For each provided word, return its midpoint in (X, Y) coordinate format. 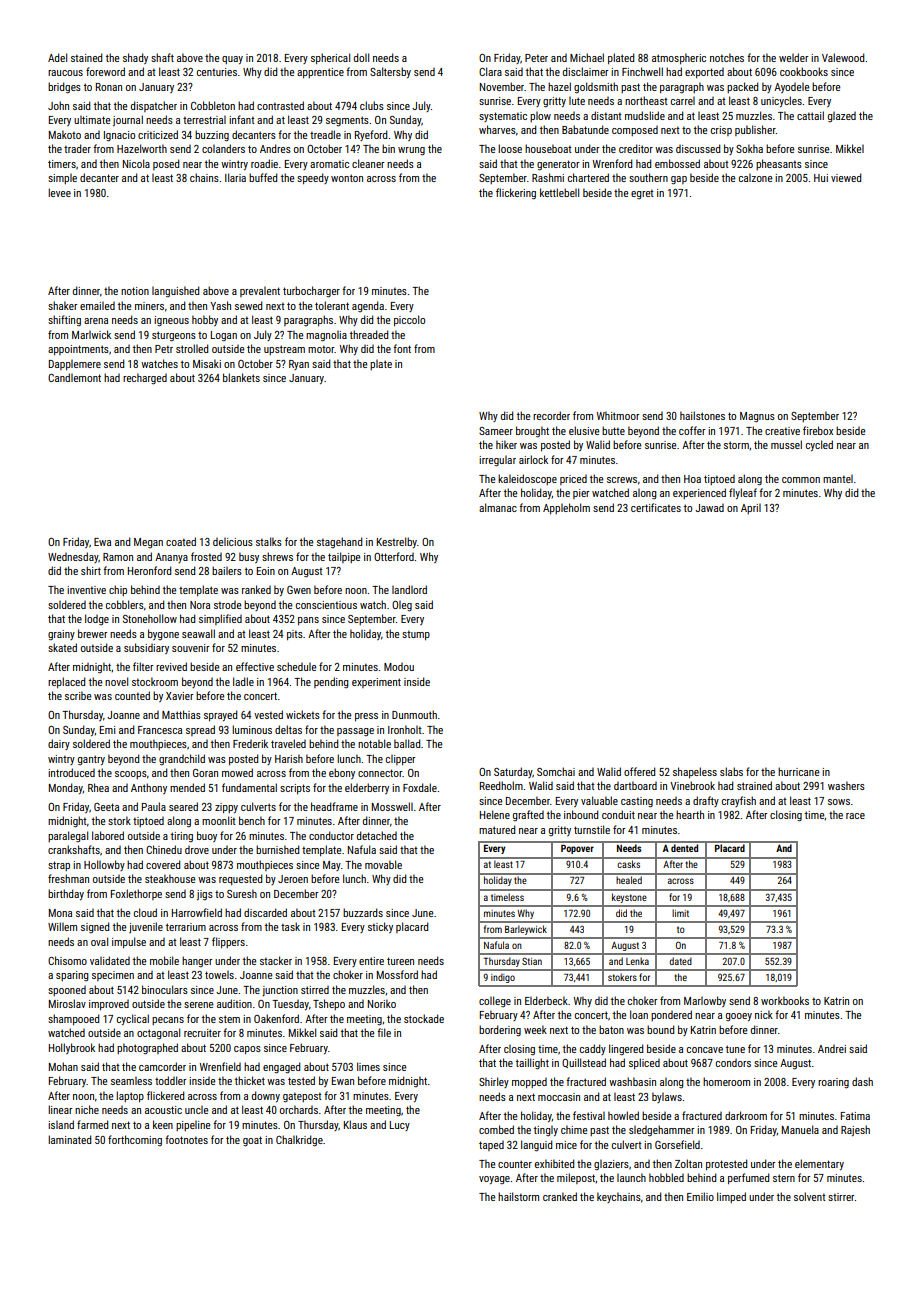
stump (416, 635)
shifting (64, 321)
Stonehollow (150, 618)
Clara (490, 71)
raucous (65, 73)
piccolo (409, 320)
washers (846, 785)
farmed (92, 1124)
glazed (842, 116)
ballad (407, 743)
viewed (846, 177)
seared (183, 806)
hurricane (798, 771)
